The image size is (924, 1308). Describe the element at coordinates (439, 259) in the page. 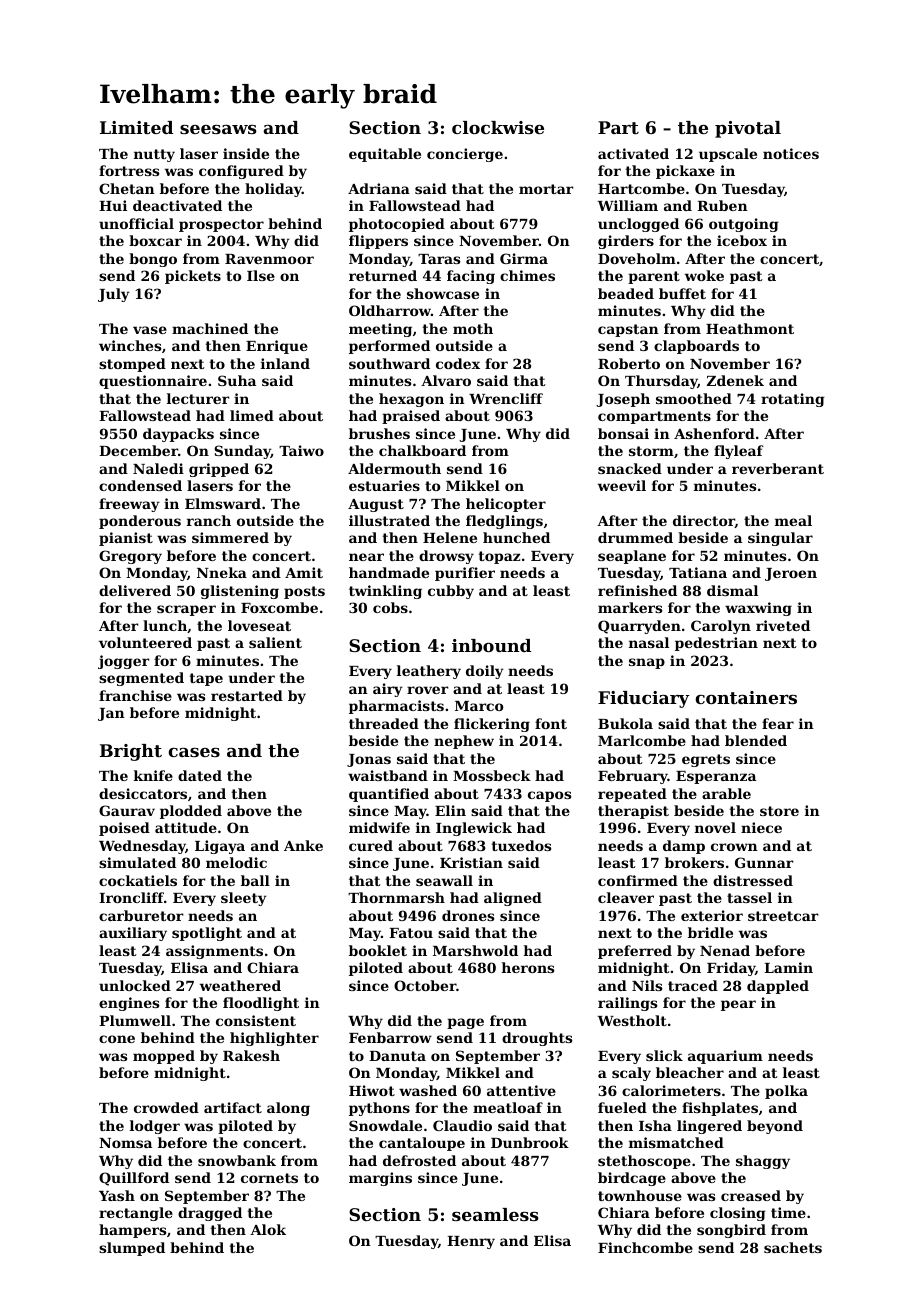

I see `Taras` at that location.
